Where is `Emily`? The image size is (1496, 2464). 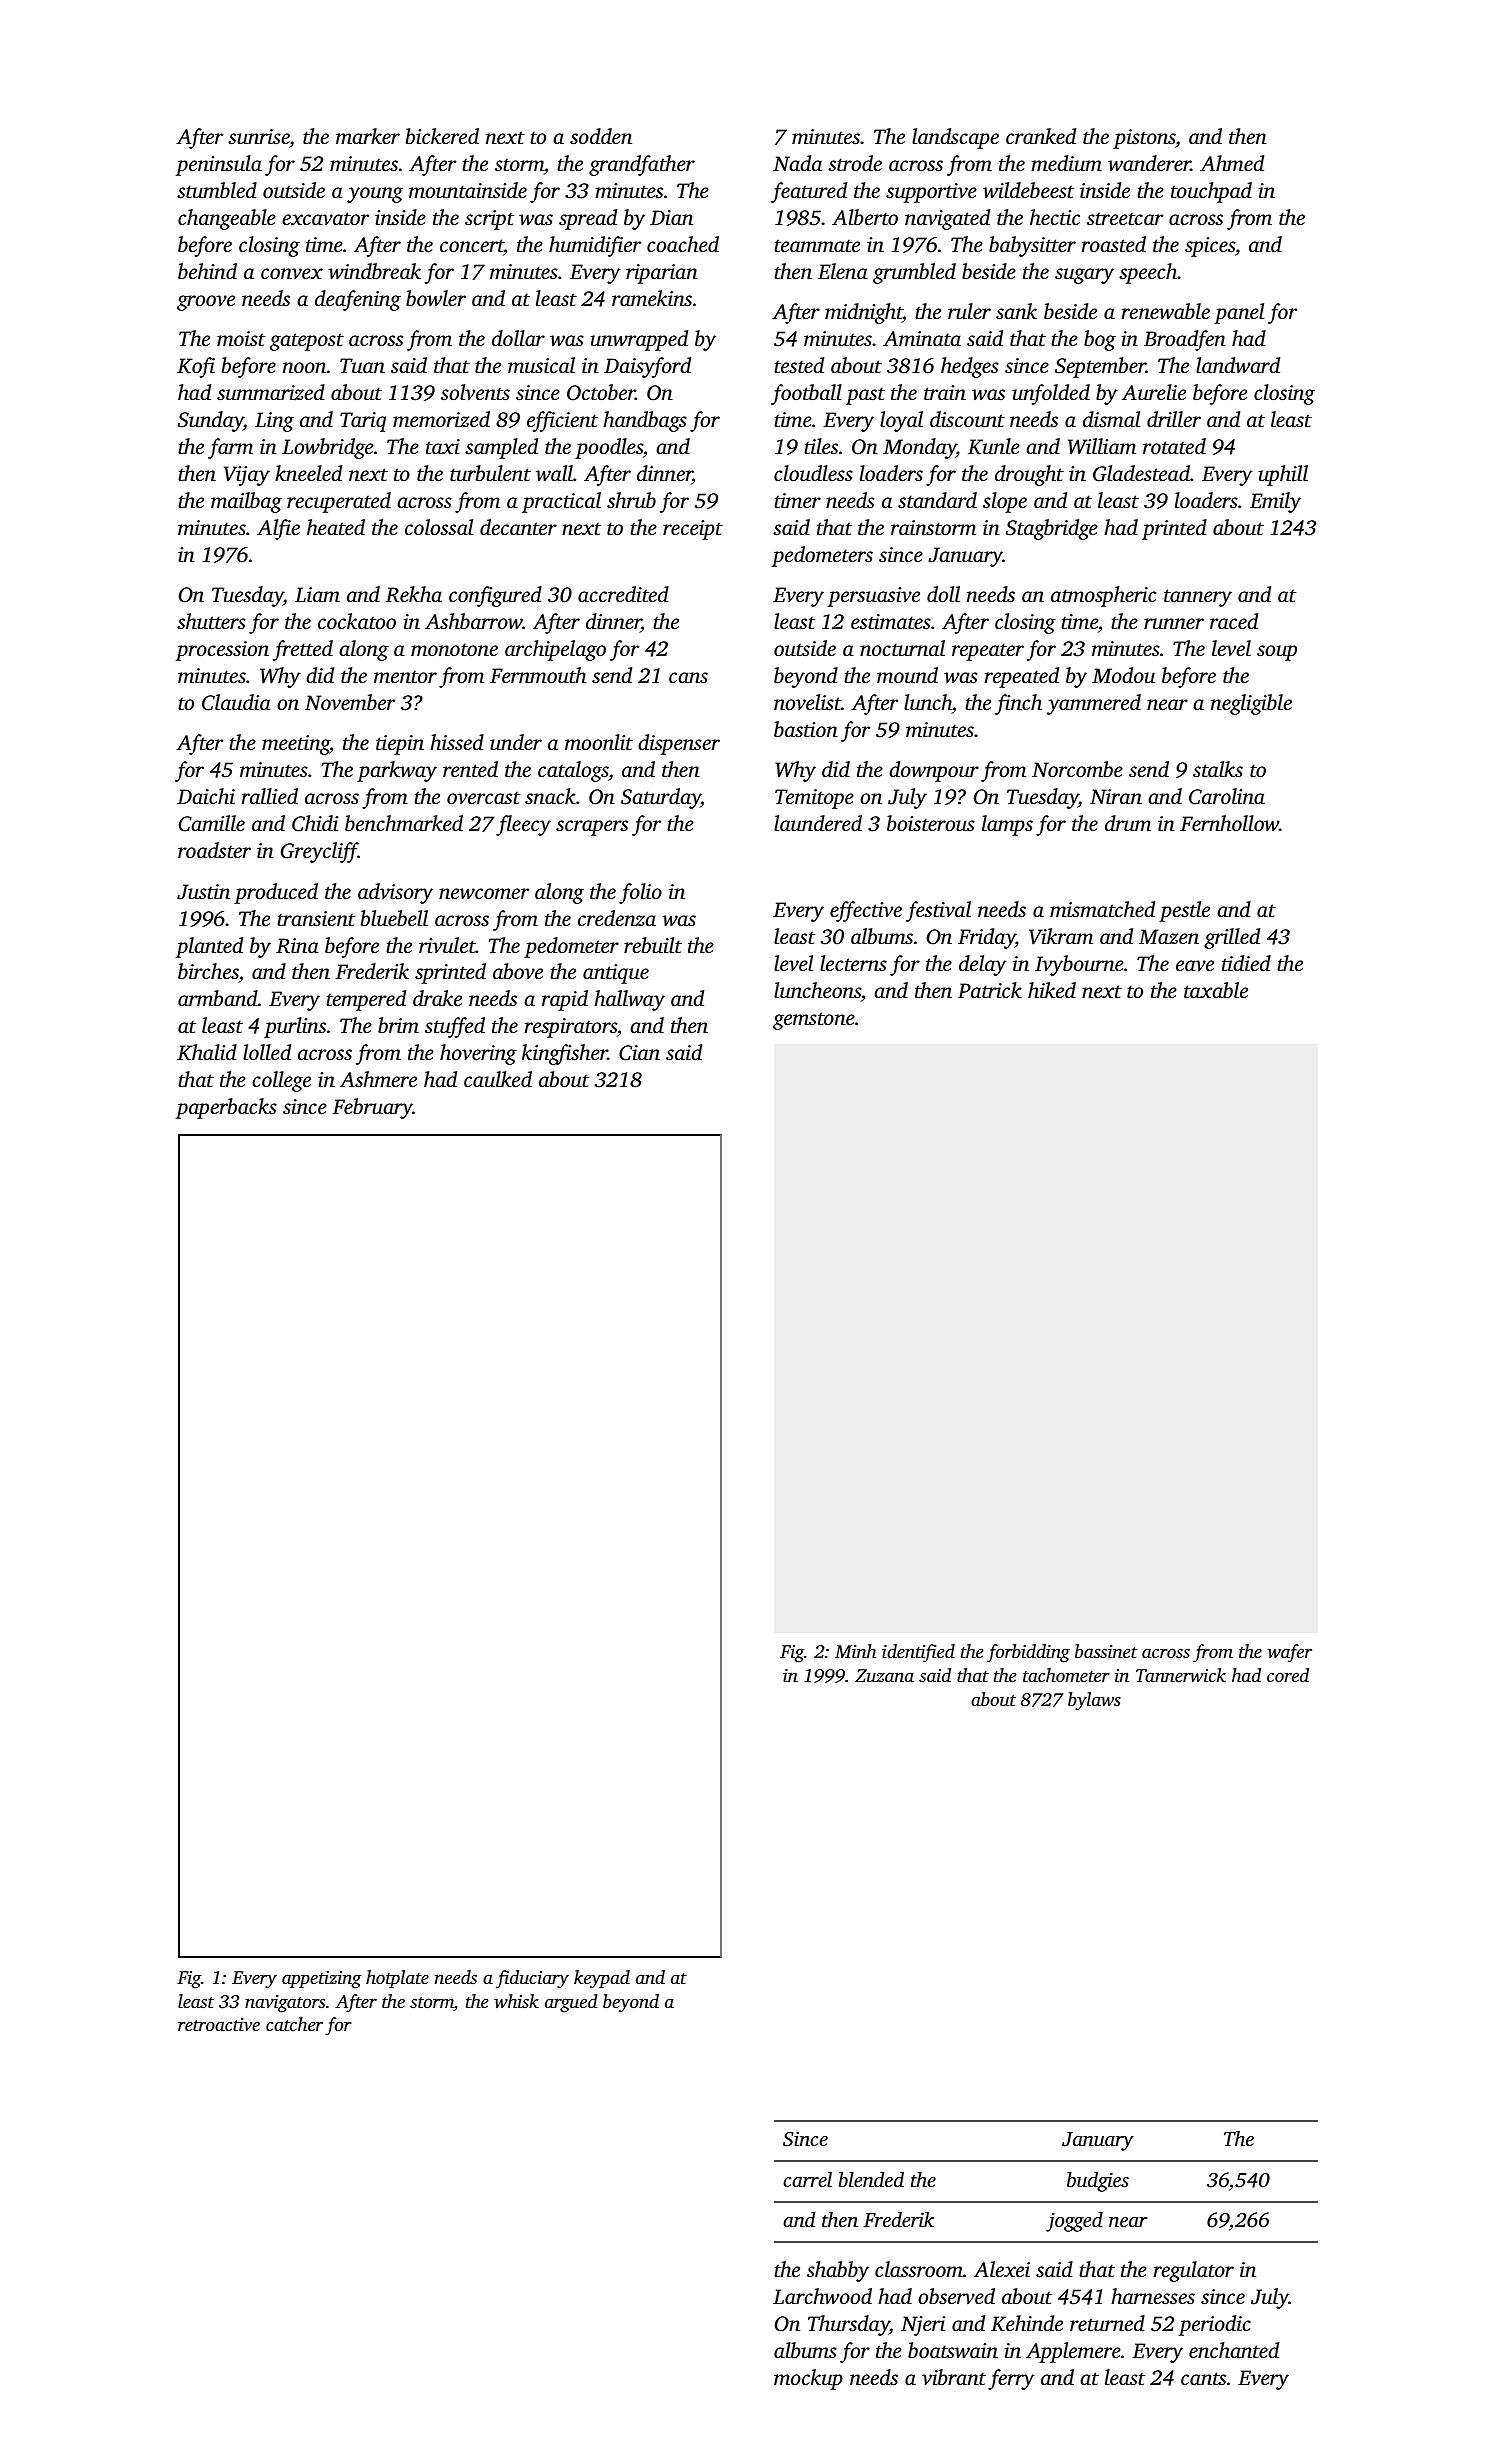
Emily is located at coordinates (1275, 502).
